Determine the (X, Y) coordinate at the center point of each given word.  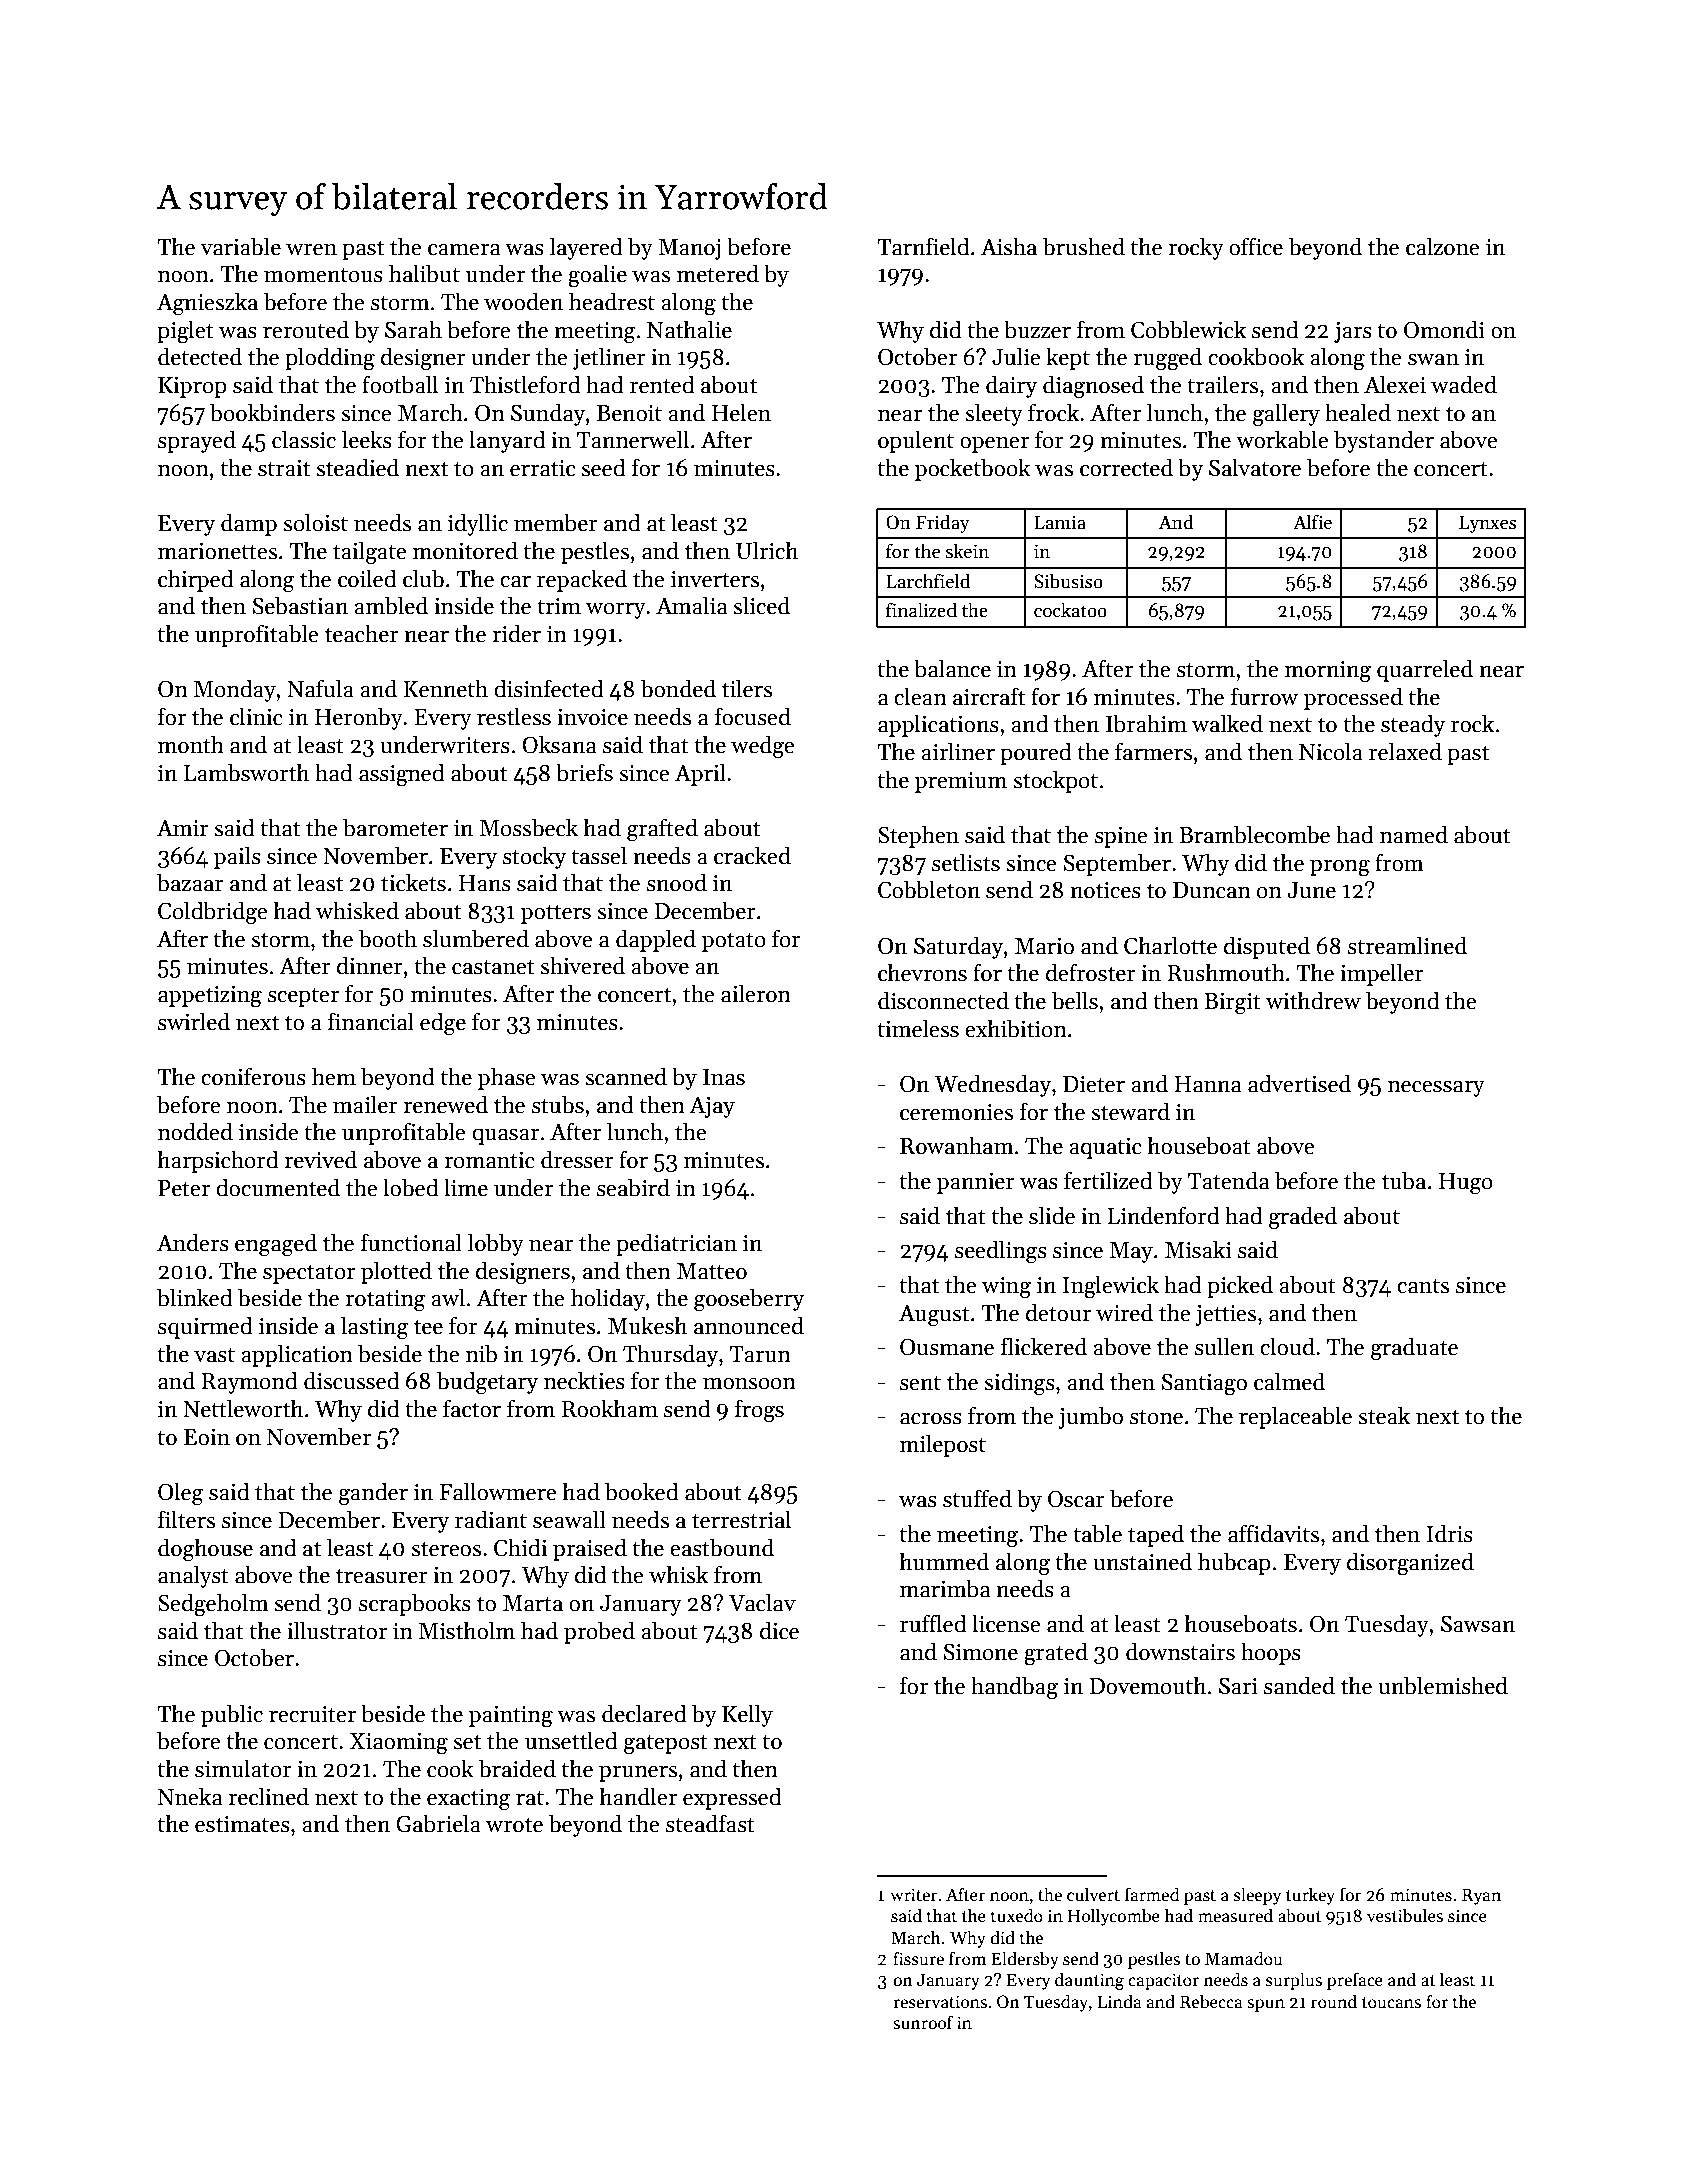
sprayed (197, 441)
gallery (1286, 415)
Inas (724, 1077)
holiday (608, 1299)
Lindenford (1163, 1215)
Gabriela (438, 1823)
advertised (1299, 1083)
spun (1266, 2005)
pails (237, 857)
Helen (741, 412)
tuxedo (1017, 1915)
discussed (352, 1380)
